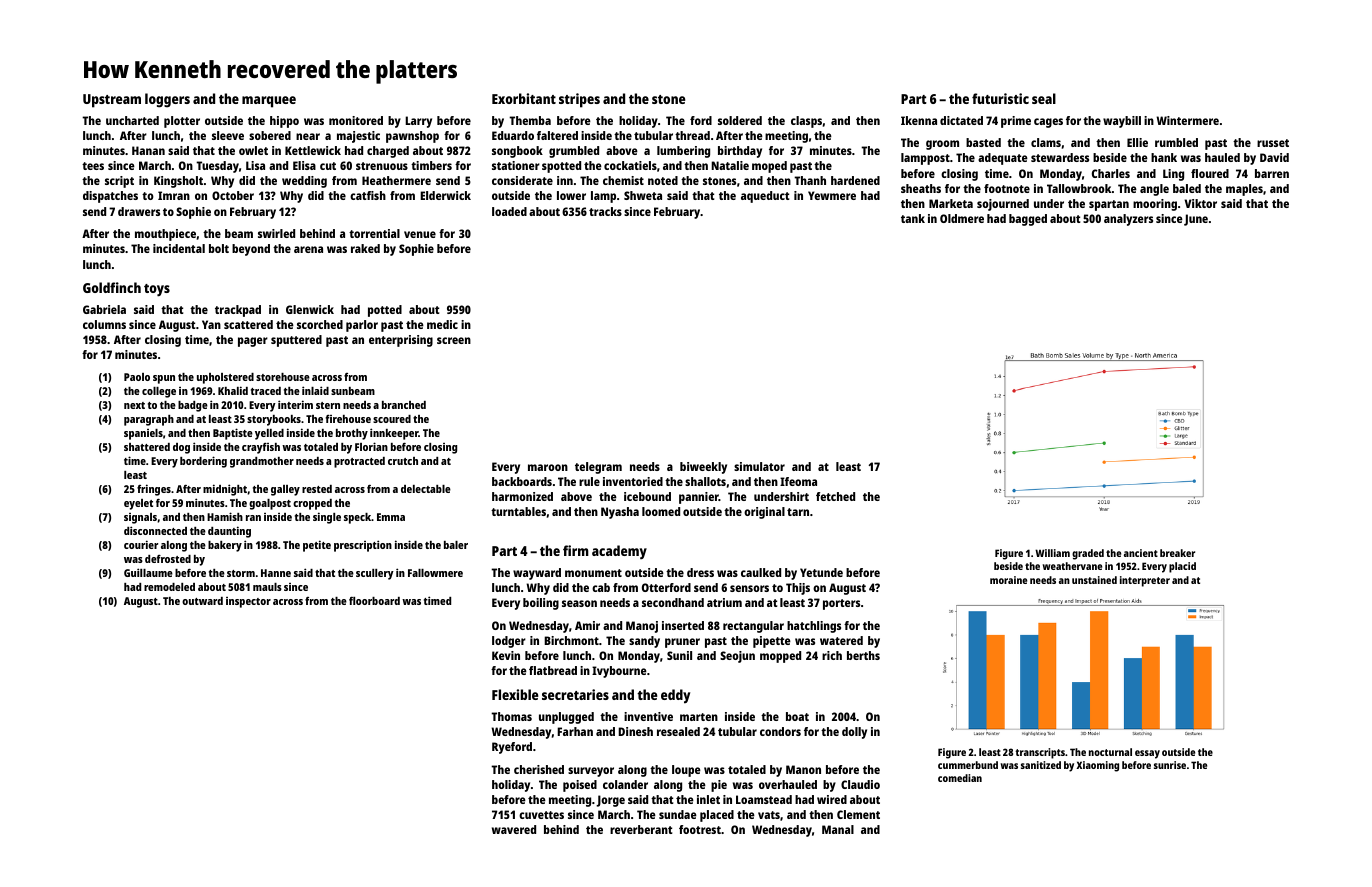  What do you see at coordinates (579, 100) in the screenshot?
I see `stripes` at bounding box center [579, 100].
